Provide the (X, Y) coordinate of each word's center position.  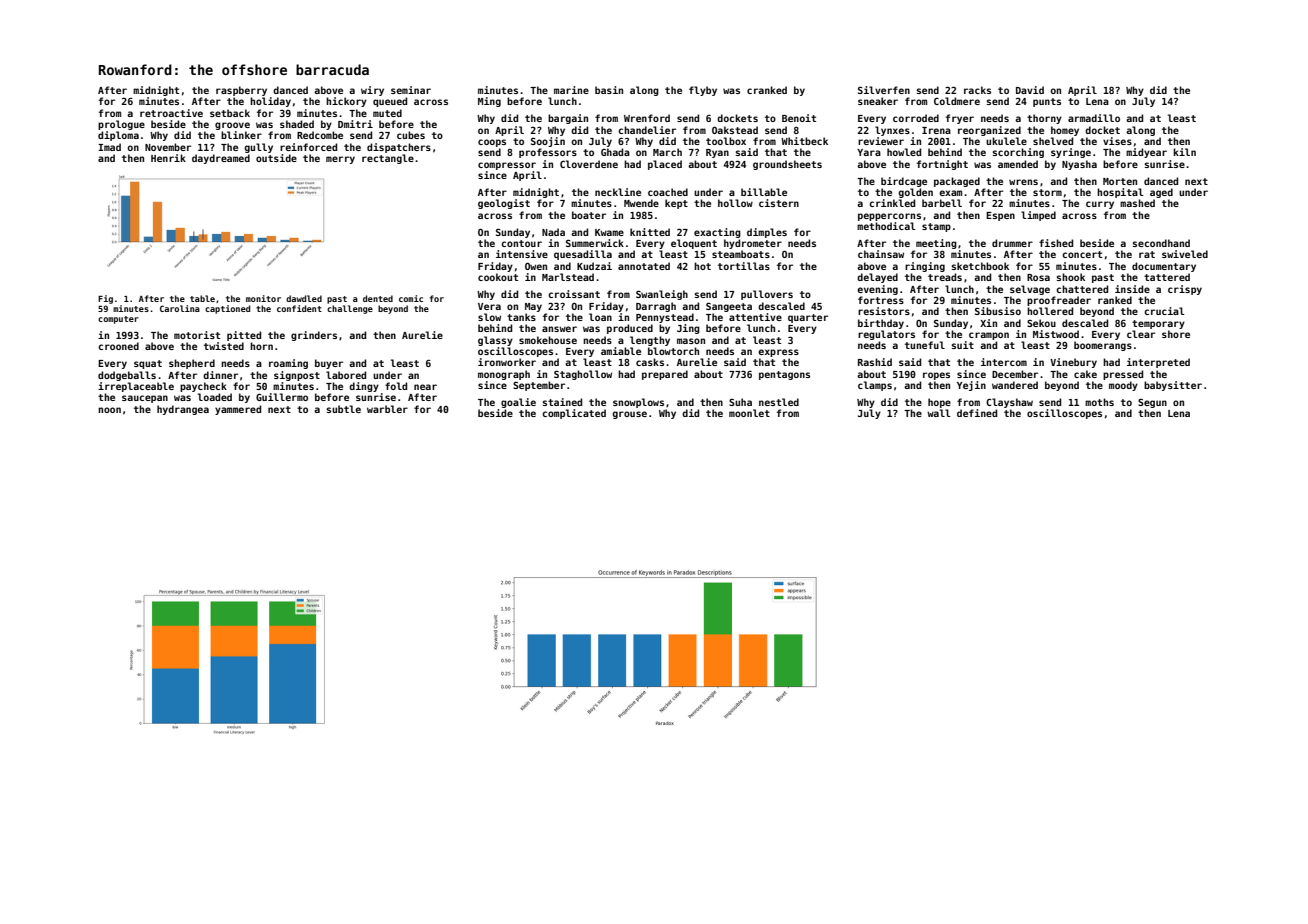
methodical (886, 226)
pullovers (767, 295)
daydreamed (221, 159)
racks (977, 90)
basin (609, 90)
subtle (344, 409)
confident (299, 308)
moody (1123, 386)
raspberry (241, 91)
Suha (740, 402)
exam (950, 193)
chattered (1082, 289)
